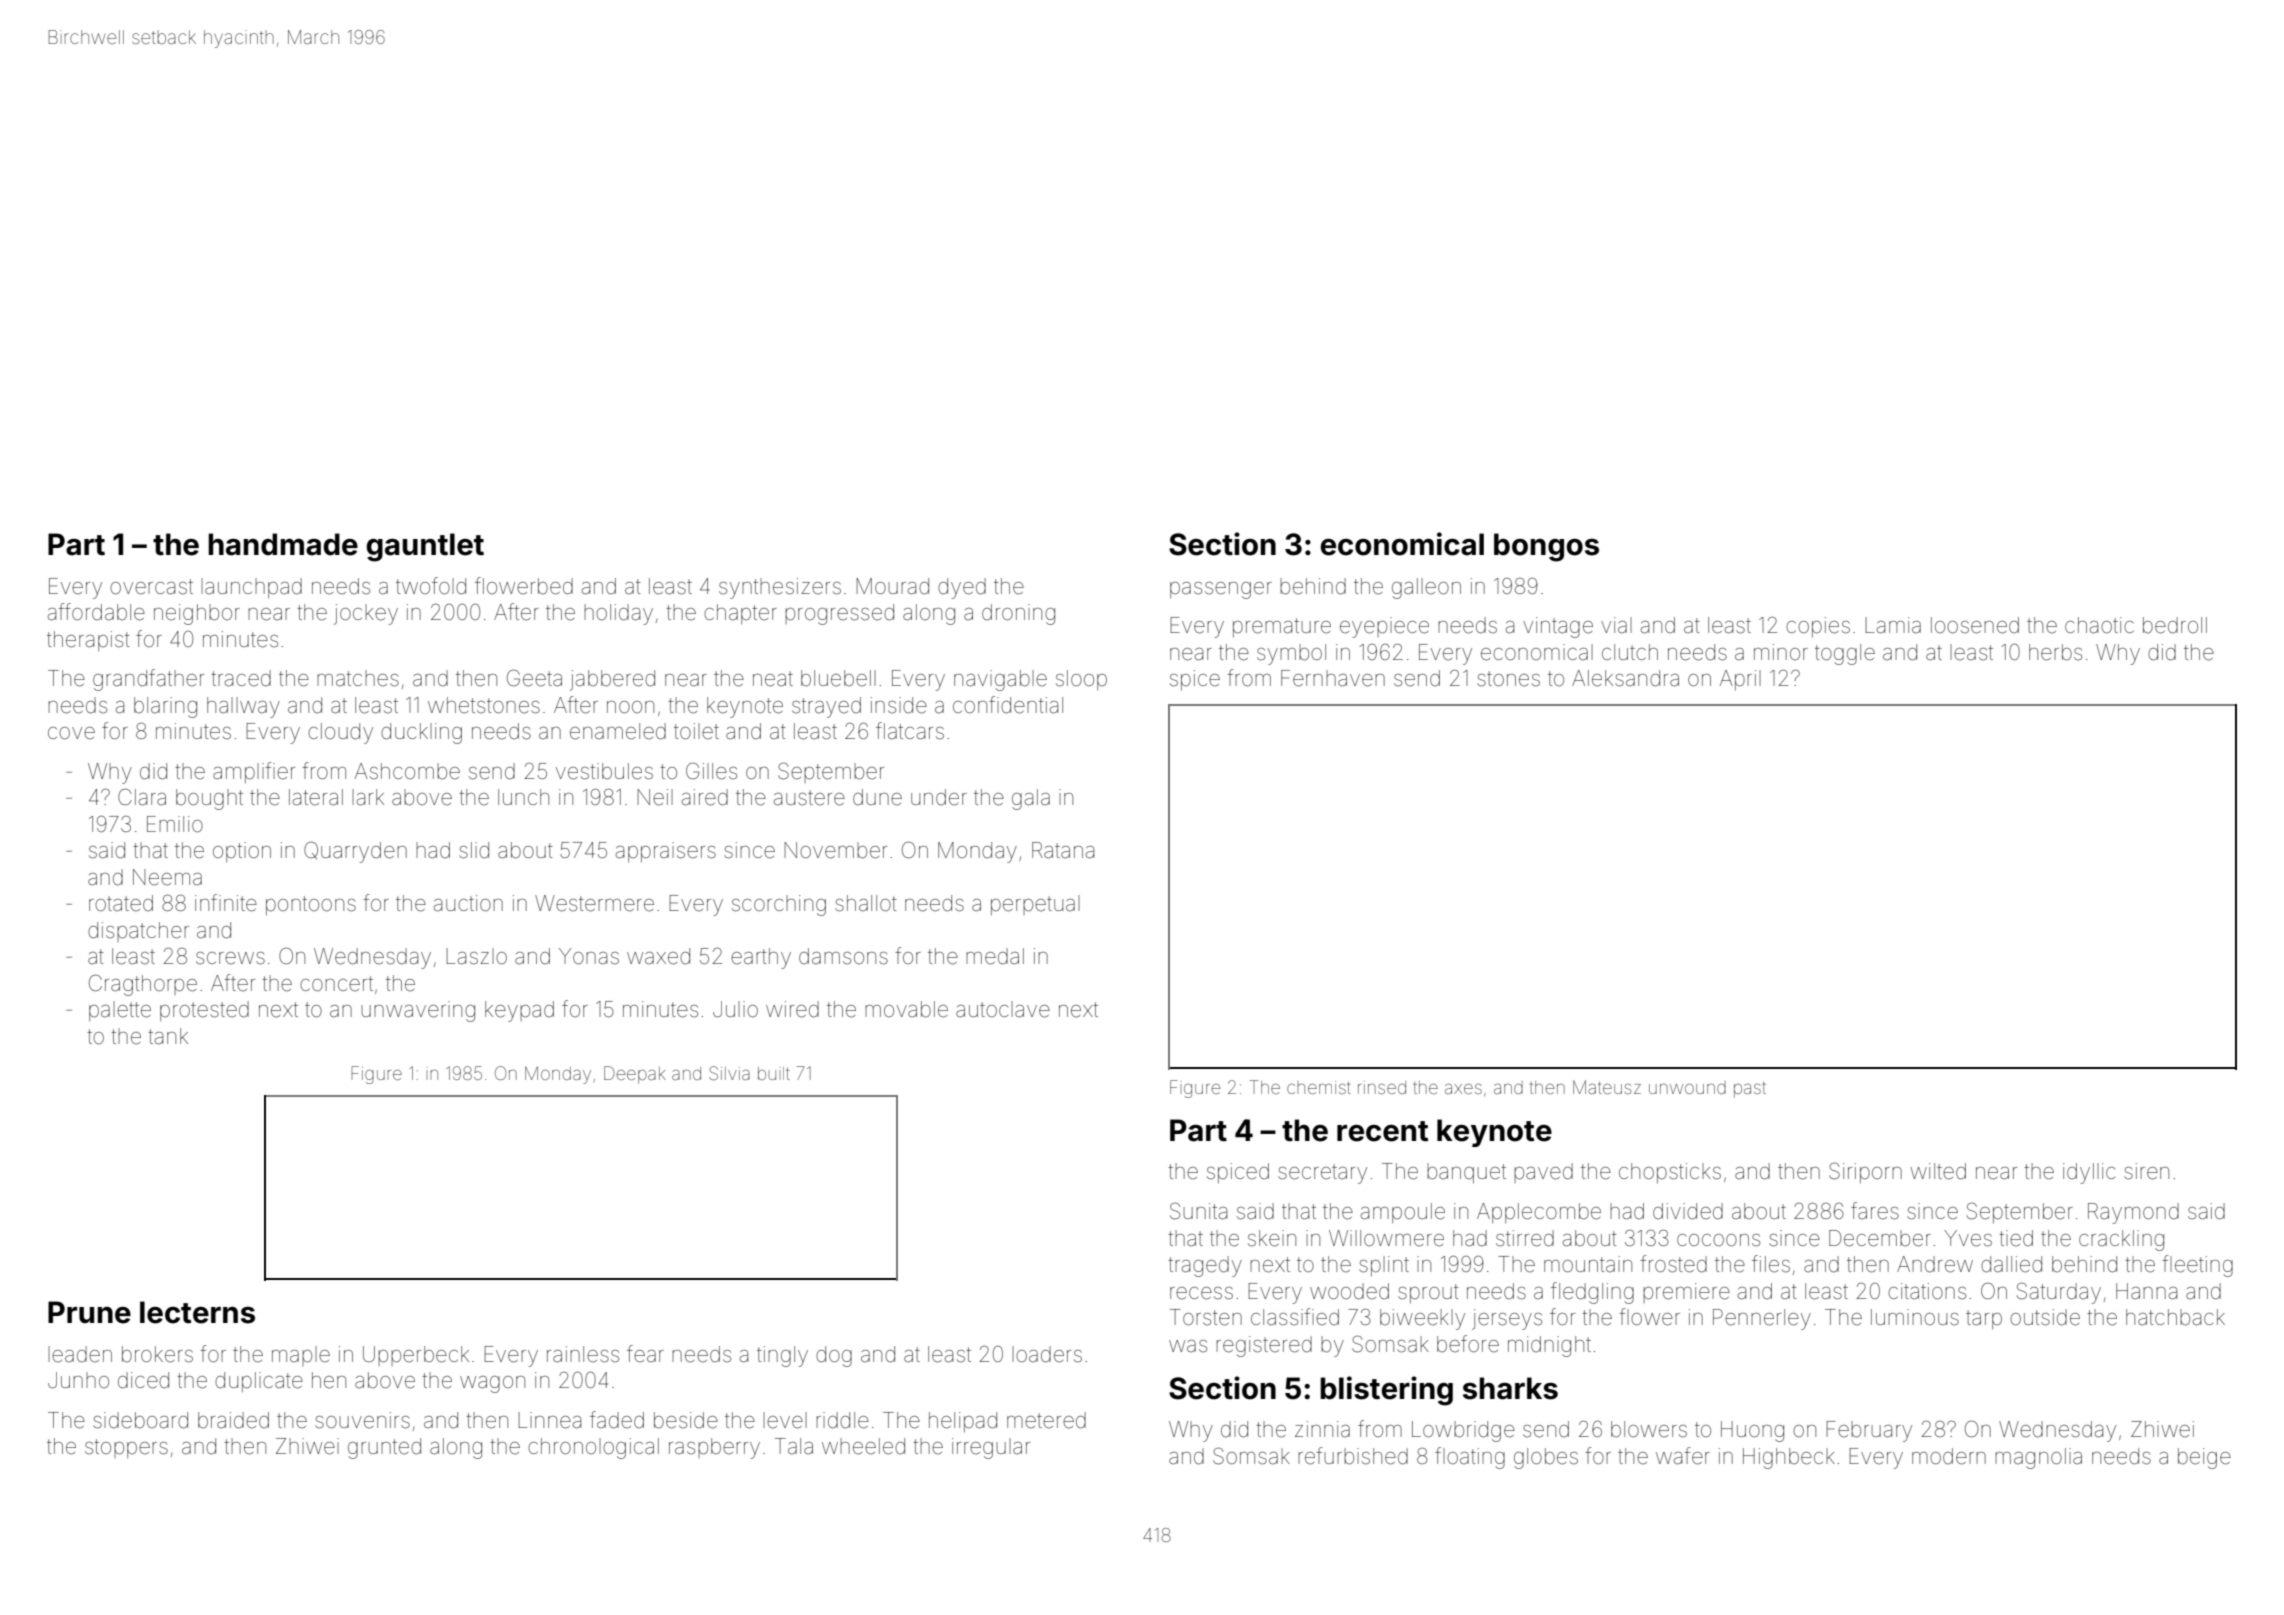  What do you see at coordinates (839, 614) in the image?
I see `progressed` at bounding box center [839, 614].
